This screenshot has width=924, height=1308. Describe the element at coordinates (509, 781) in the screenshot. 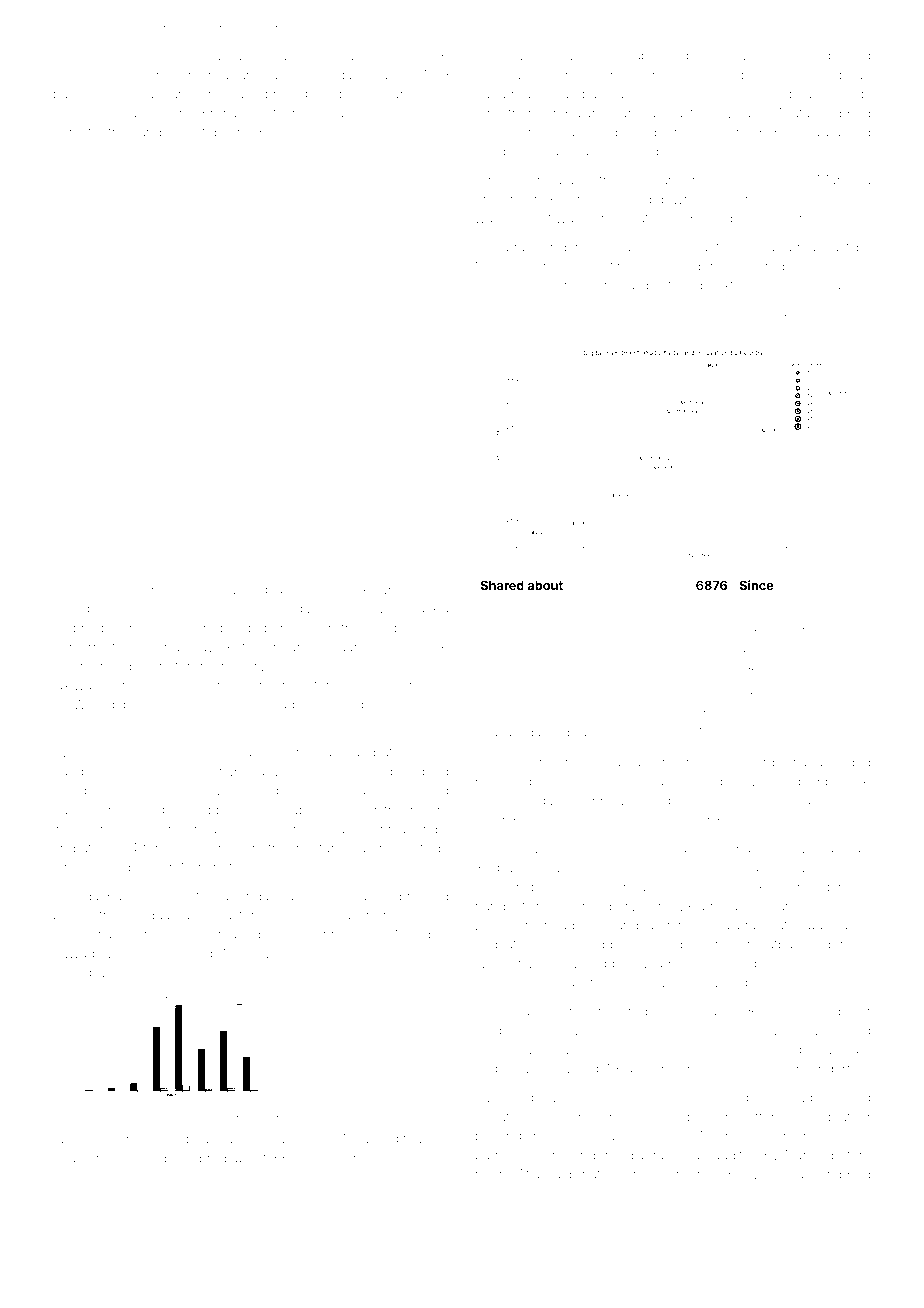

I see `Sunil` at that location.
